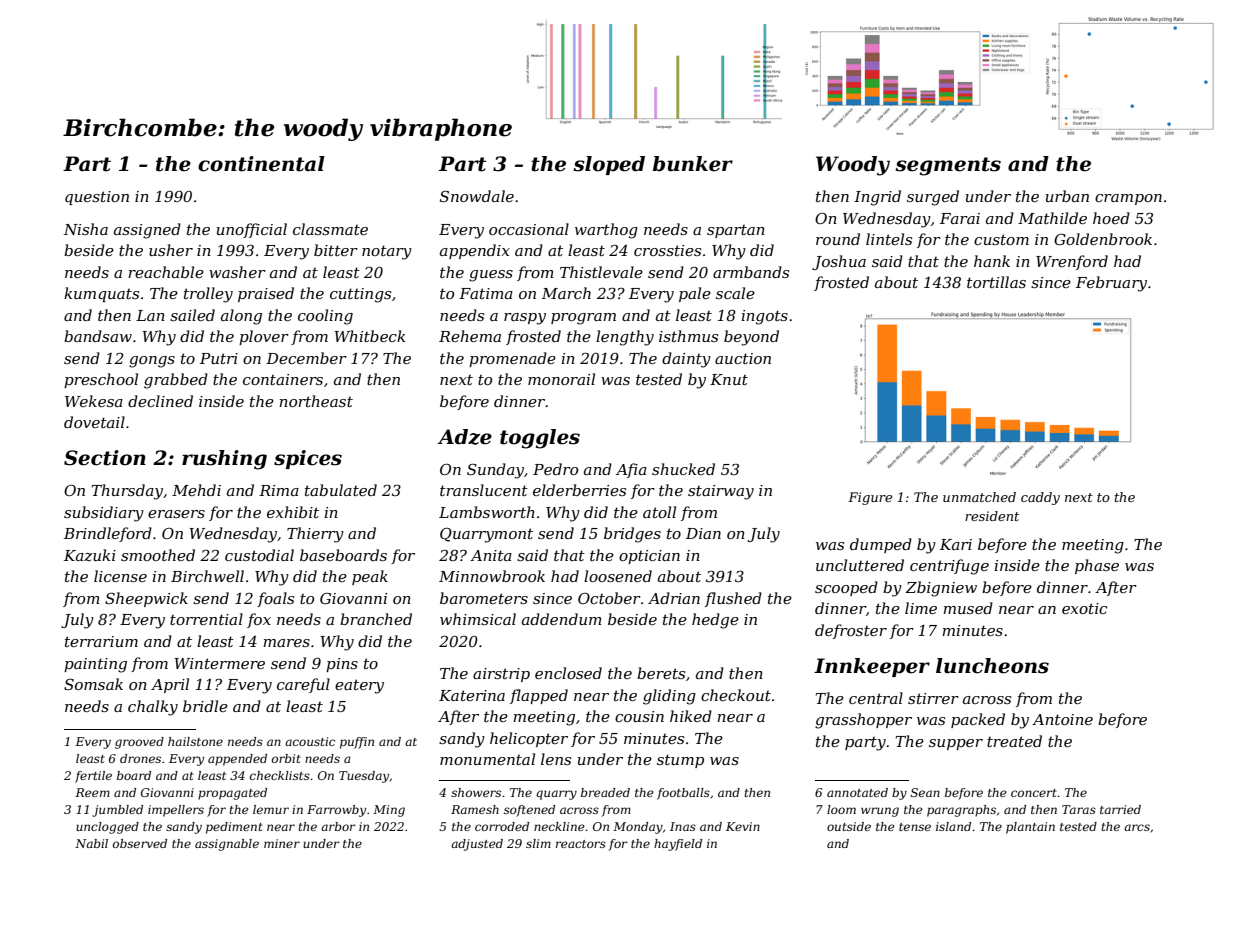 Image resolution: width=1233 pixels, height=952 pixels. I want to click on tense, so click(915, 827).
